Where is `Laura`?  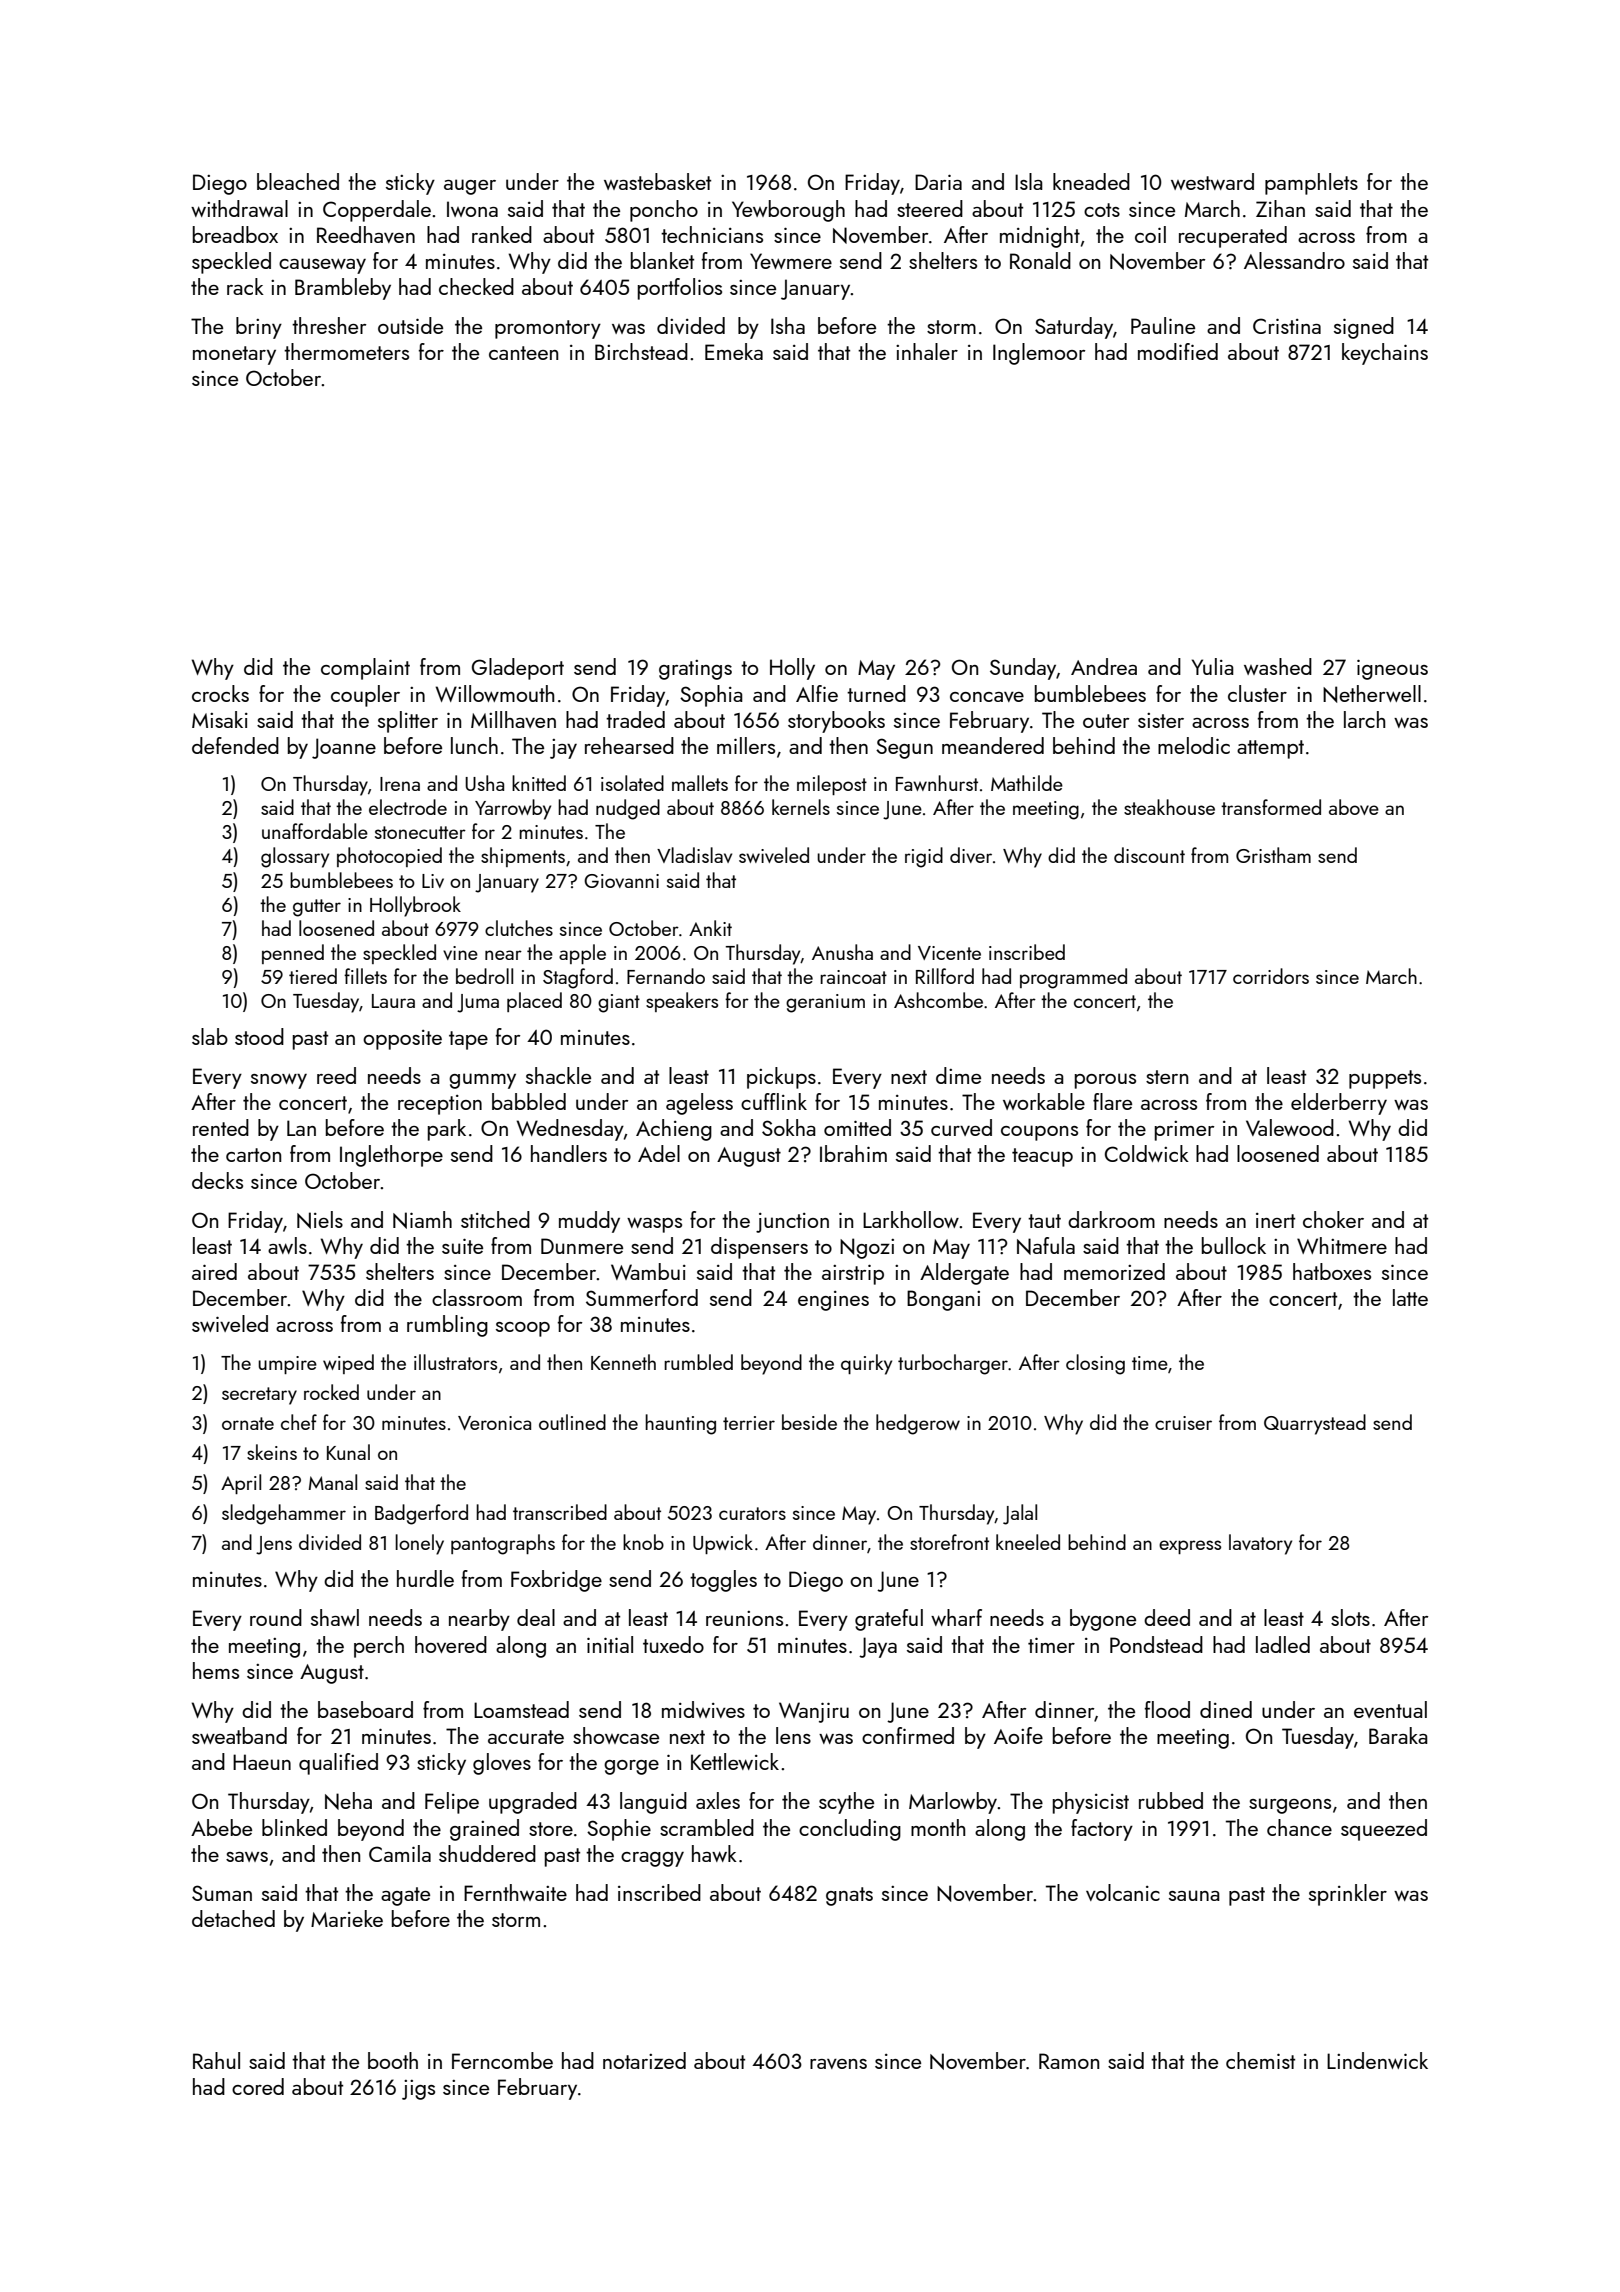
Laura is located at coordinates (393, 1001).
